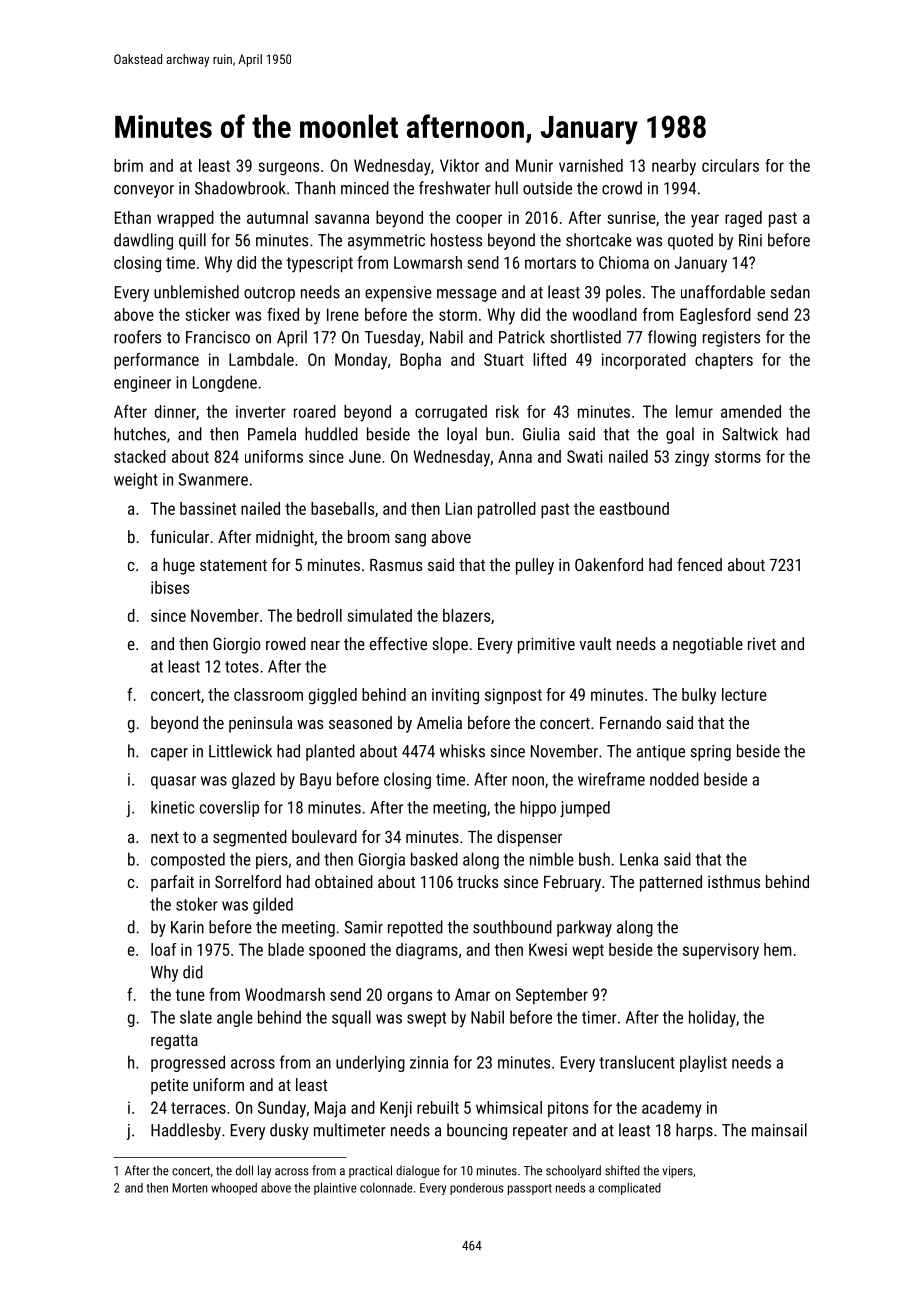 This document has width=924, height=1308. What do you see at coordinates (288, 169) in the document?
I see `surgeons` at bounding box center [288, 169].
